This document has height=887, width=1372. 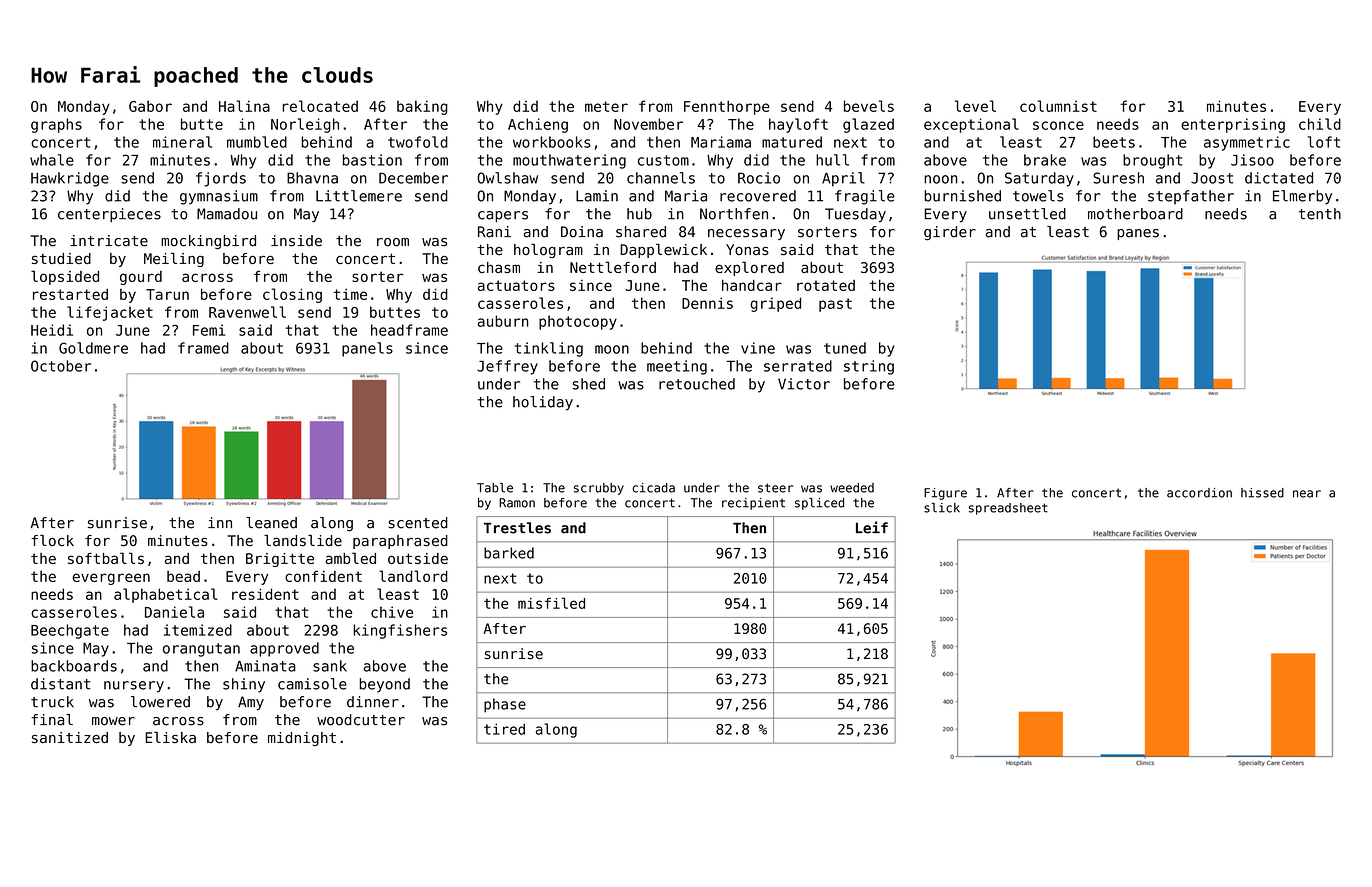 What do you see at coordinates (1199, 493) in the document?
I see `accordion` at bounding box center [1199, 493].
